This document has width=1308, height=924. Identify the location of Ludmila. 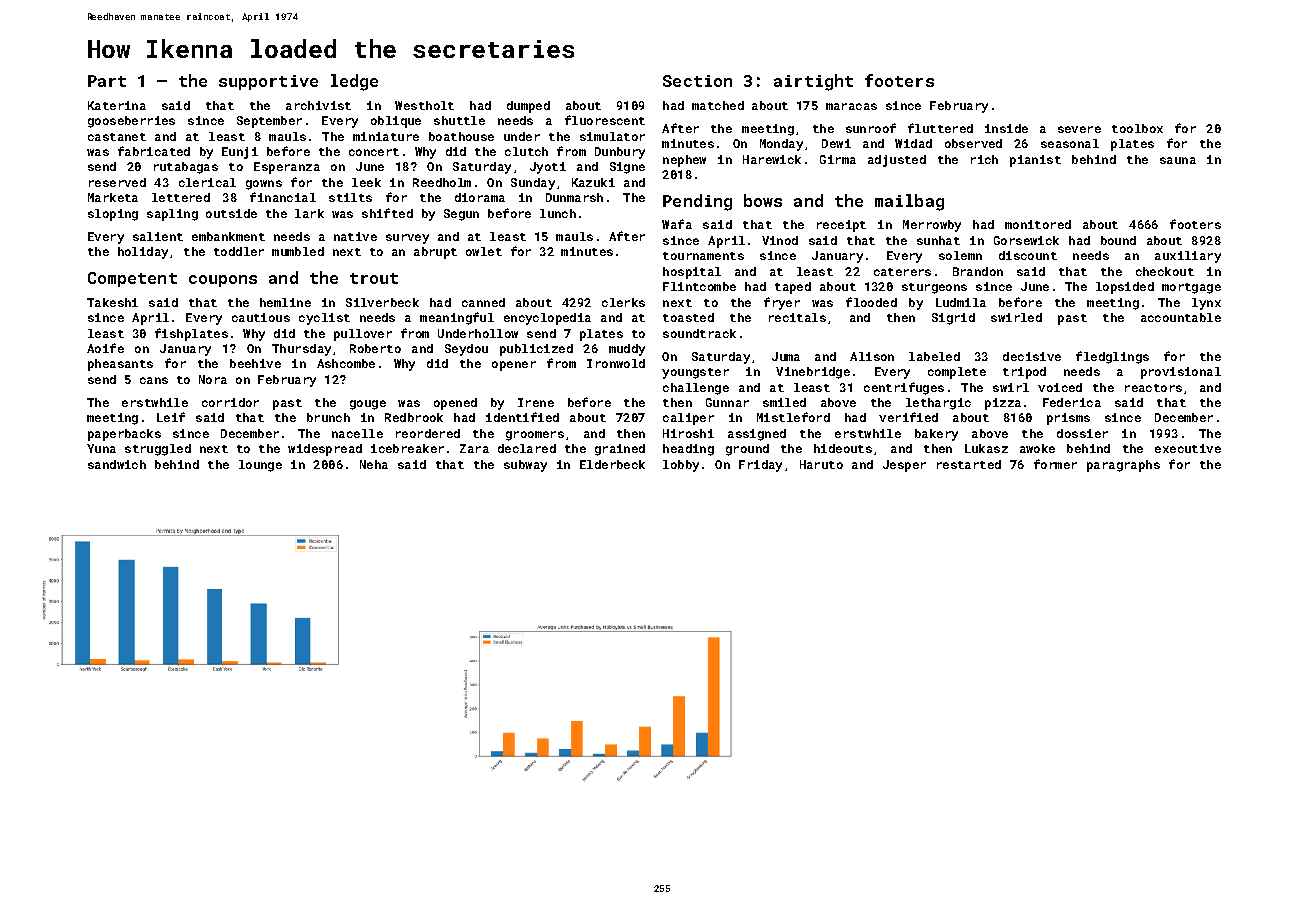
(961, 302).
